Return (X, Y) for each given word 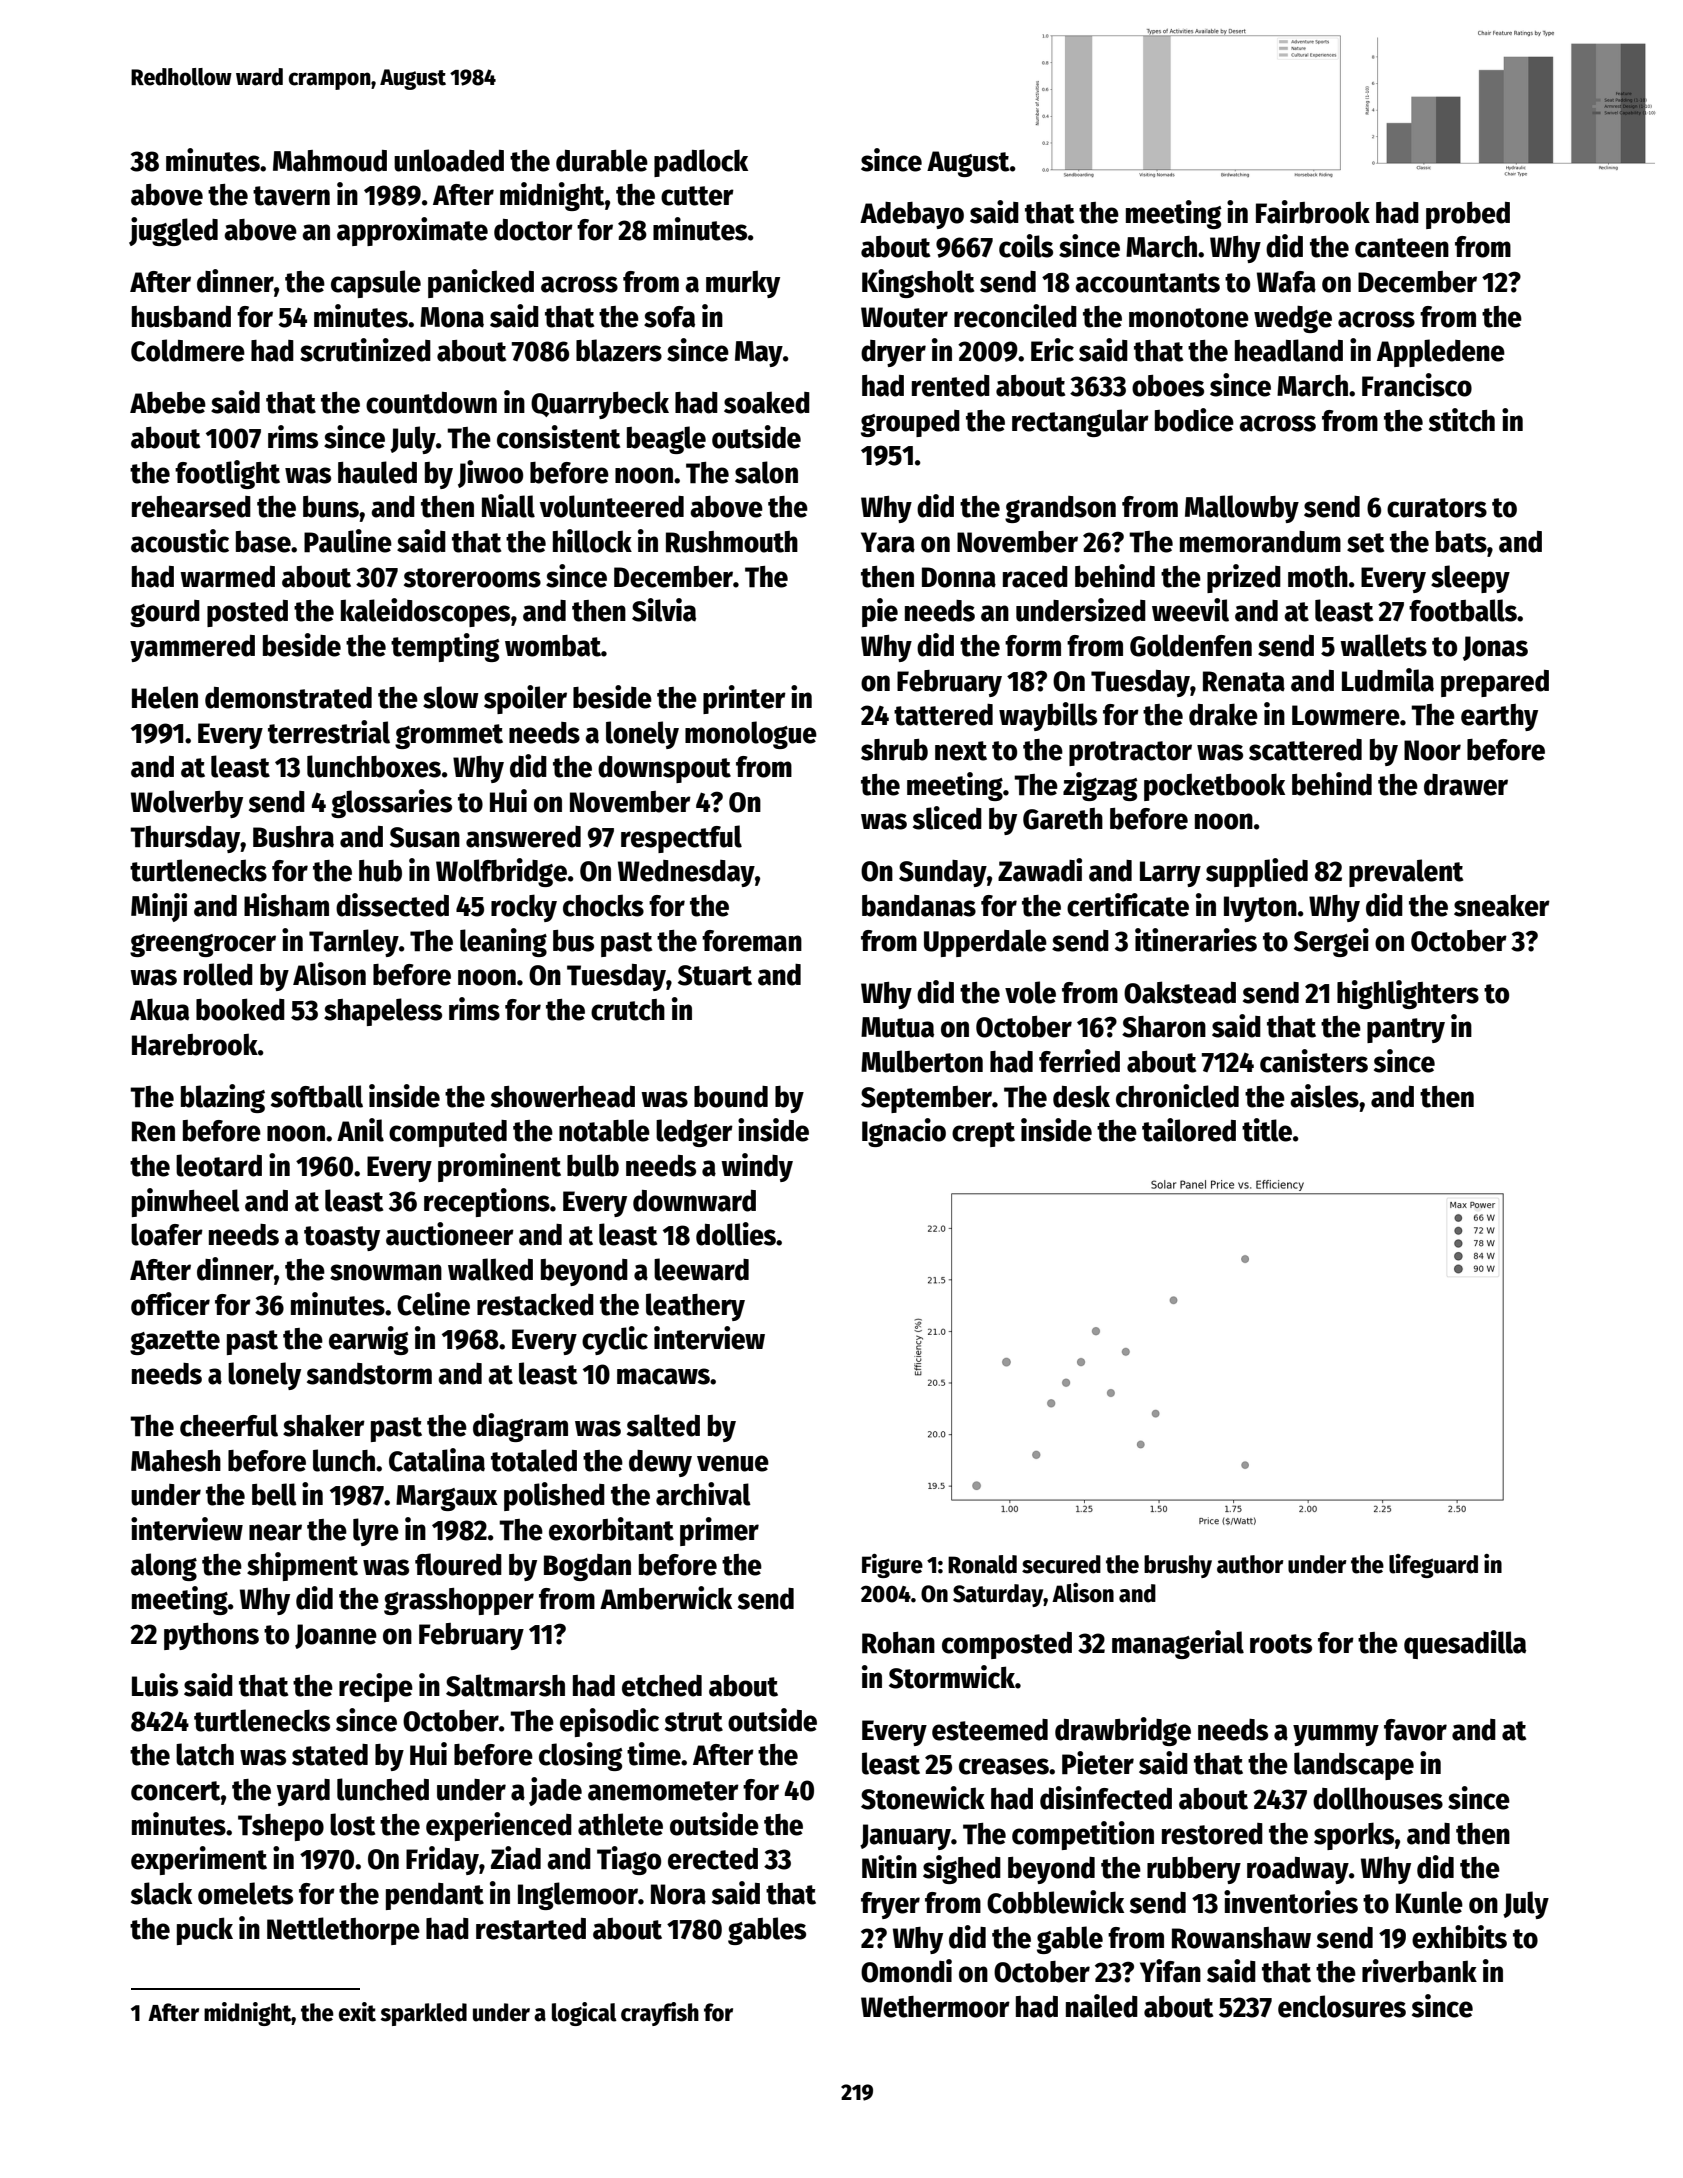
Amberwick (666, 1598)
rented (951, 386)
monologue (751, 735)
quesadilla (1465, 1644)
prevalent (1406, 873)
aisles (1324, 1096)
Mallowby (1242, 509)
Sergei (1331, 942)
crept (983, 1134)
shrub (894, 750)
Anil (360, 1130)
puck (205, 1931)
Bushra (293, 837)
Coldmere (188, 350)
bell (274, 1494)
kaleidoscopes (425, 612)
